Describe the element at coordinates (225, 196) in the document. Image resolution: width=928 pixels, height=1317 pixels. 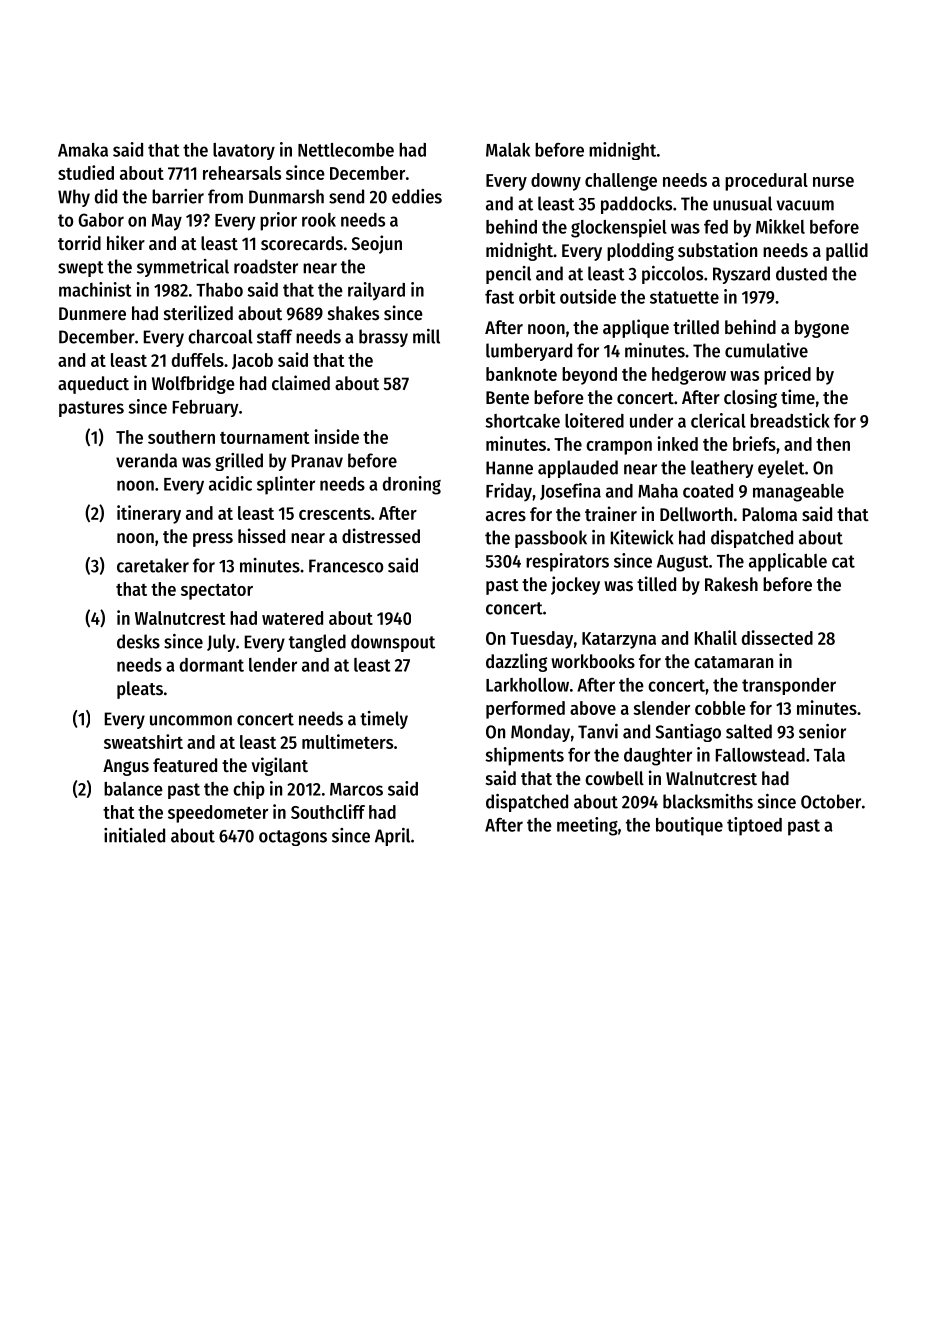
I see `from` at that location.
